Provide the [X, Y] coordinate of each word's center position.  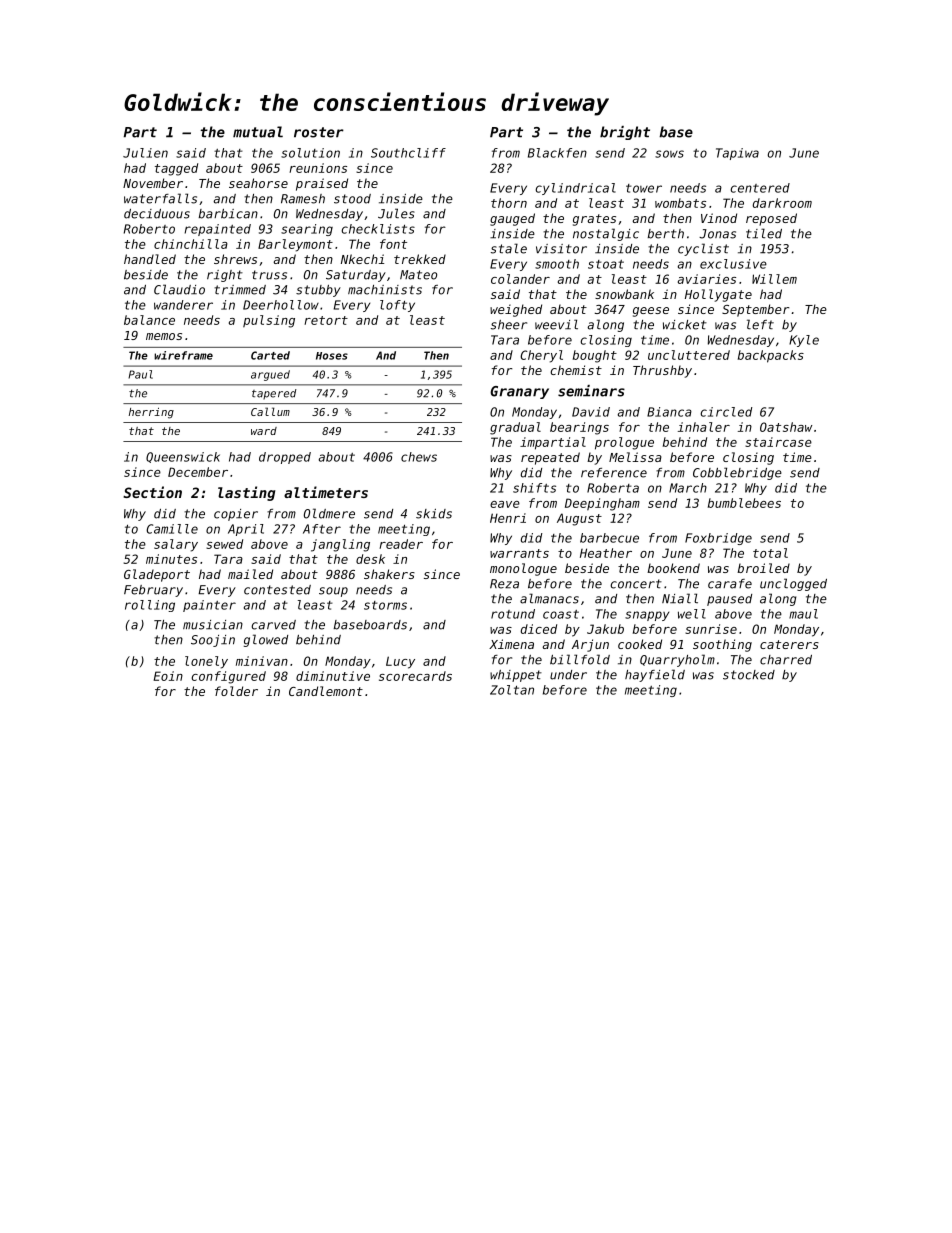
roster [319, 132]
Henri [508, 518]
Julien [145, 153]
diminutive [333, 676]
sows [669, 154]
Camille [172, 529]
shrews [235, 259]
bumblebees [744, 503]
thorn [509, 203]
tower [644, 188]
